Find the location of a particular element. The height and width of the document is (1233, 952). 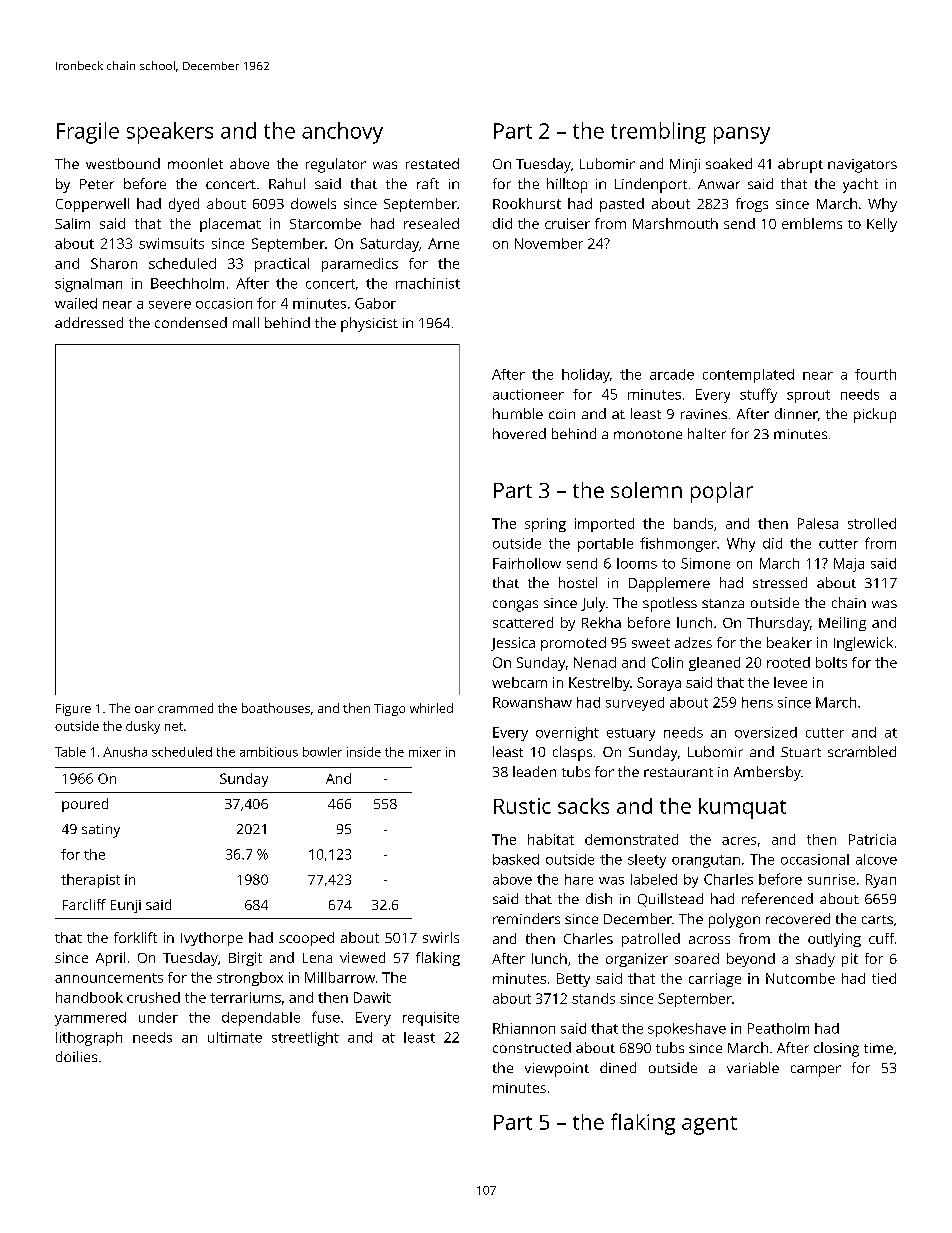

net is located at coordinates (174, 726).
